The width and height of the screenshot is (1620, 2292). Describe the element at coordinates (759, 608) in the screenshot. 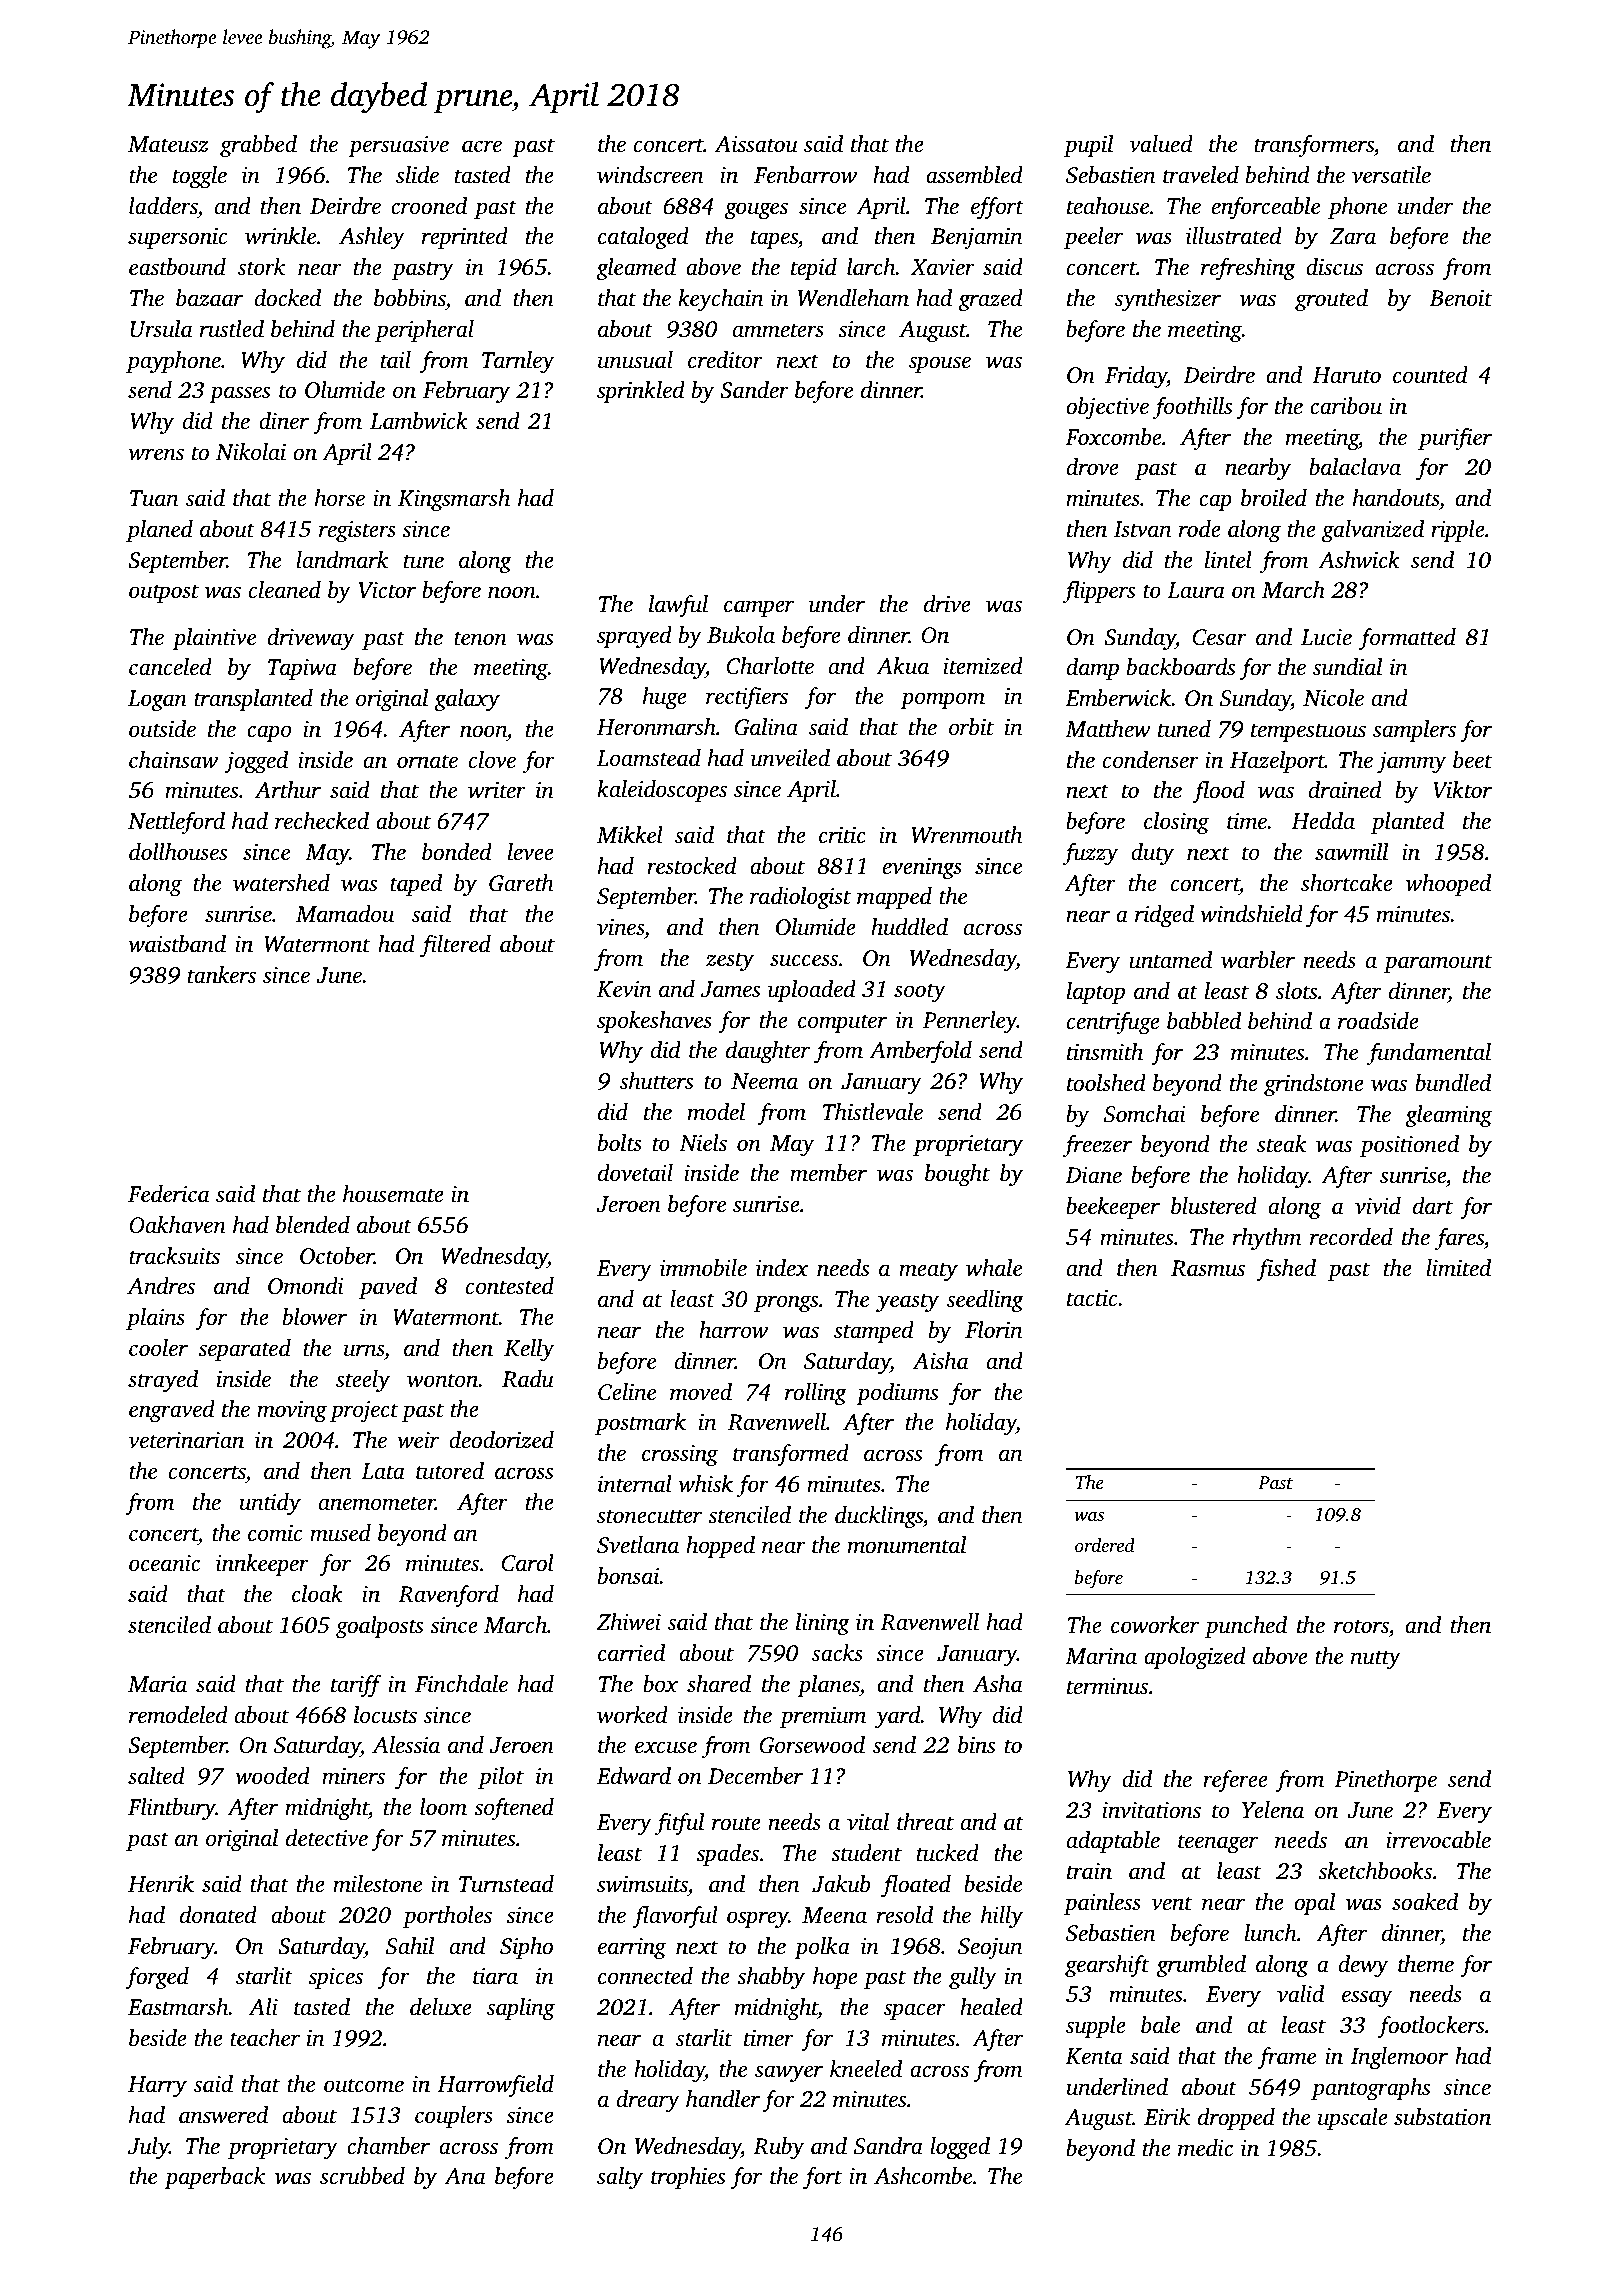

I see `camper` at that location.
